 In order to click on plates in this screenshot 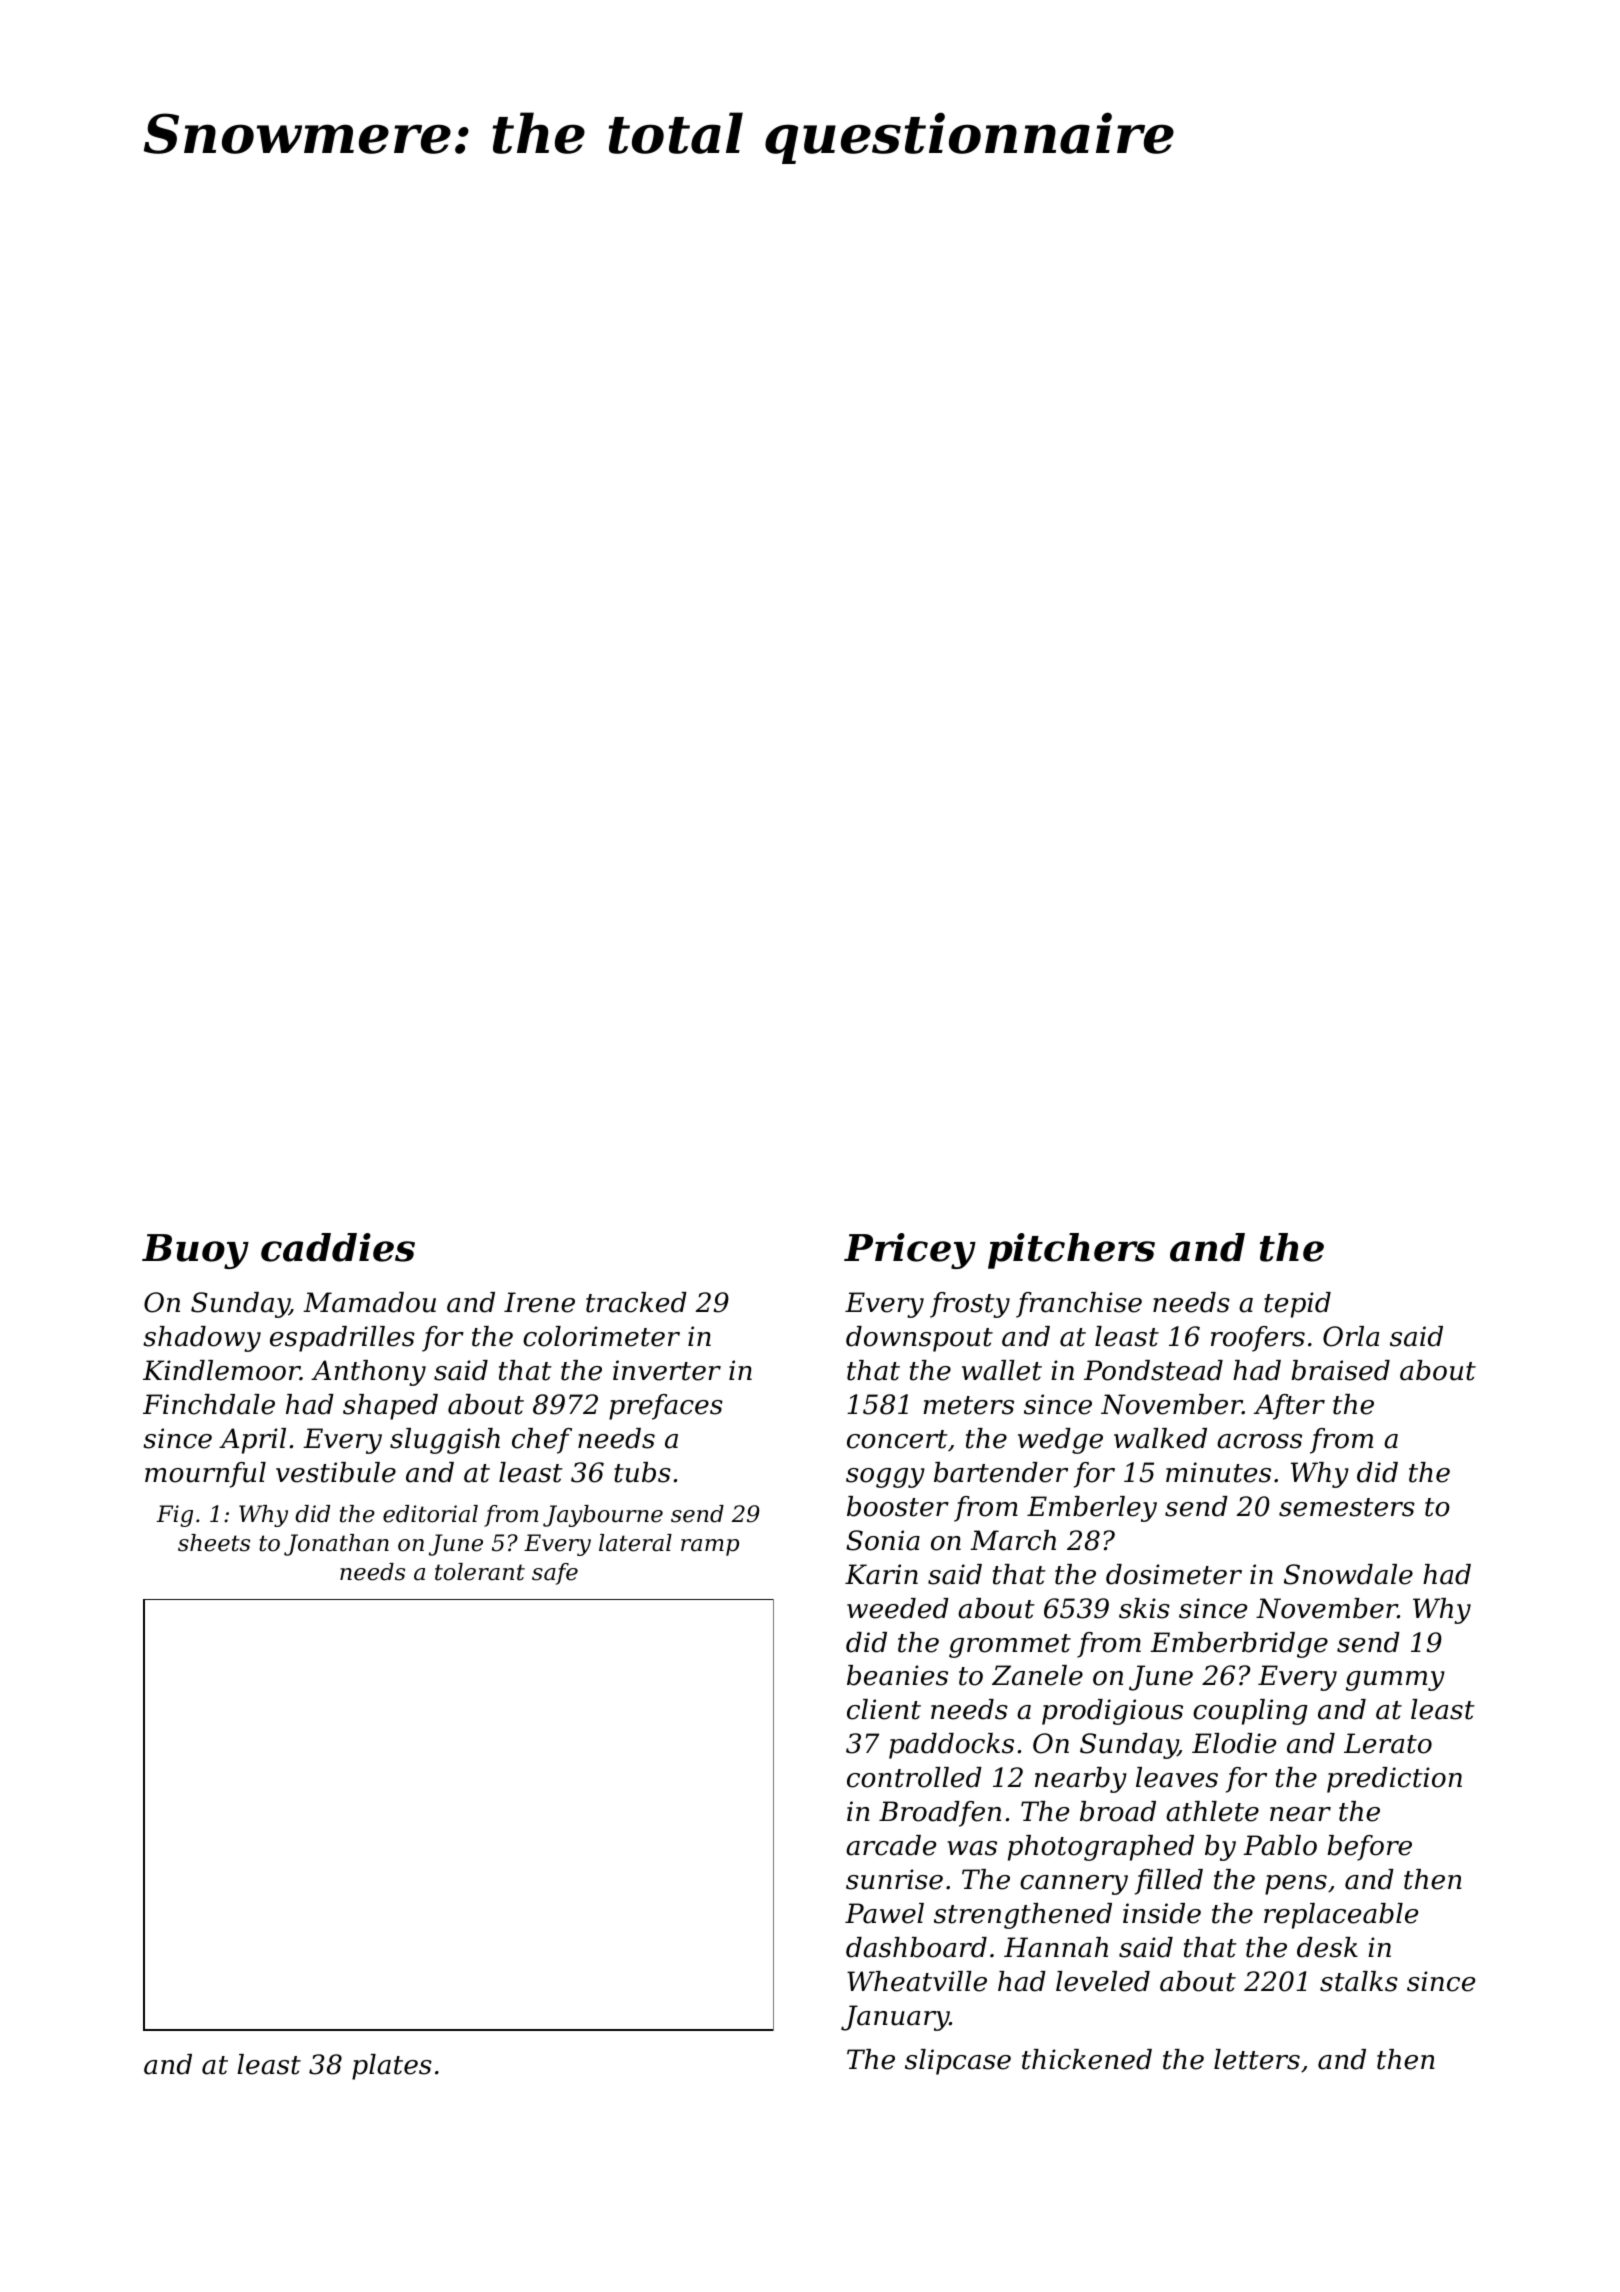, I will do `click(392, 2067)`.
